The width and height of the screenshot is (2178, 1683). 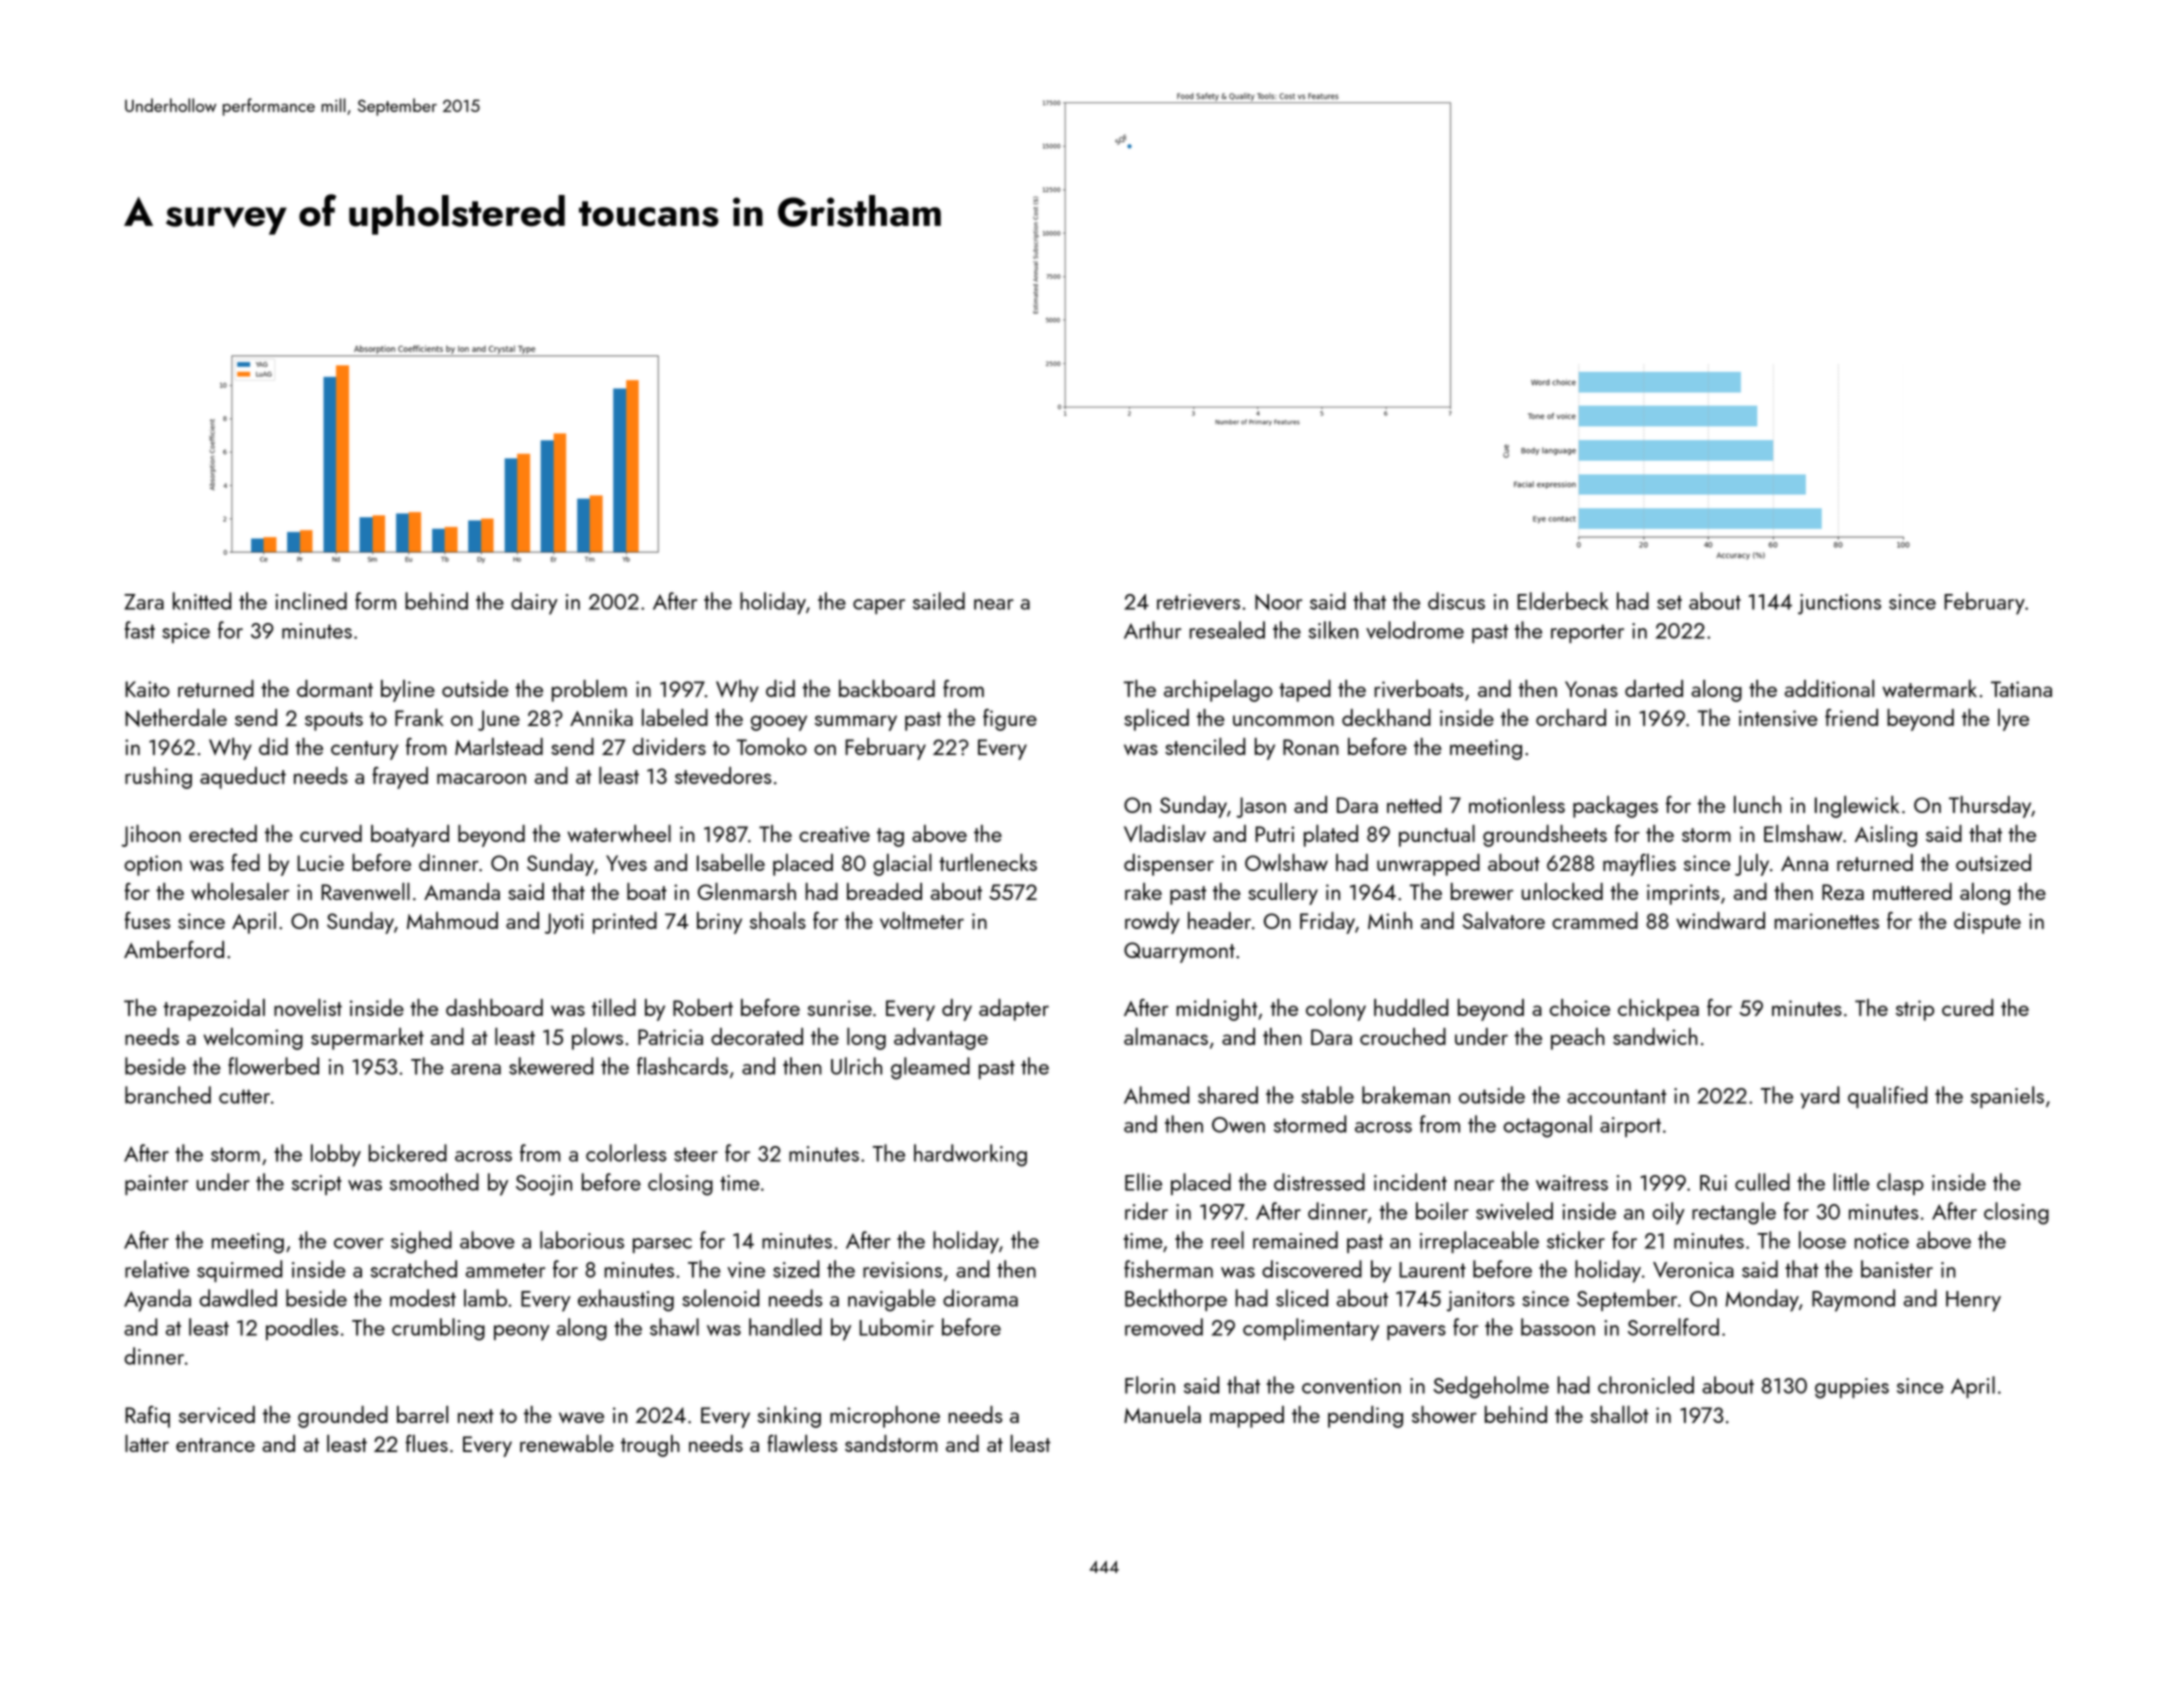 What do you see at coordinates (2013, 720) in the screenshot?
I see `lyre` at bounding box center [2013, 720].
